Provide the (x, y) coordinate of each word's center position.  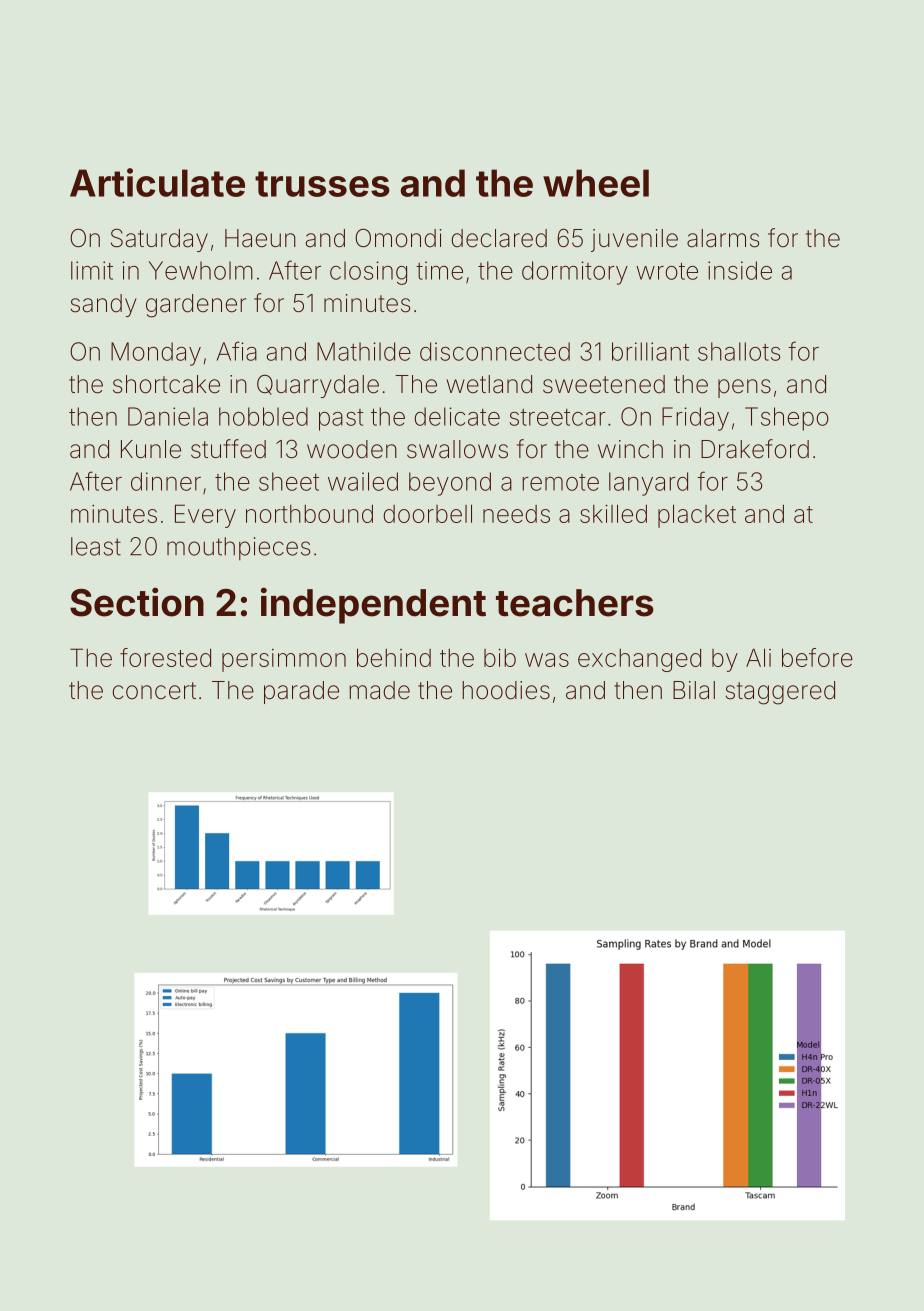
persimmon (284, 660)
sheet (289, 481)
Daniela (168, 416)
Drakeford (755, 449)
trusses (322, 184)
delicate (457, 416)
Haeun (260, 238)
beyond (450, 484)
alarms (723, 238)
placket (697, 516)
